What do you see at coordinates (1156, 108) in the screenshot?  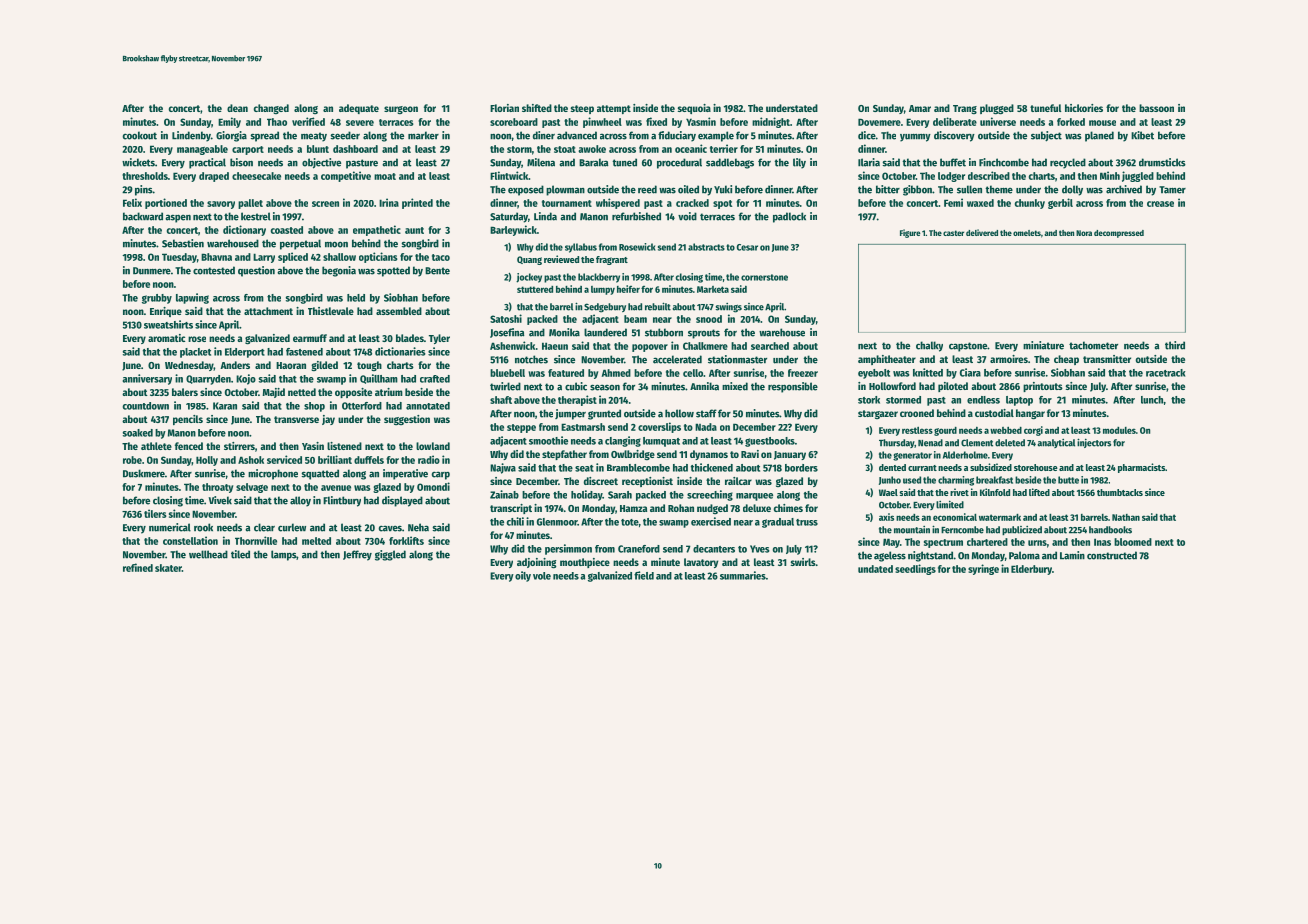 I see `bassoon` at bounding box center [1156, 108].
